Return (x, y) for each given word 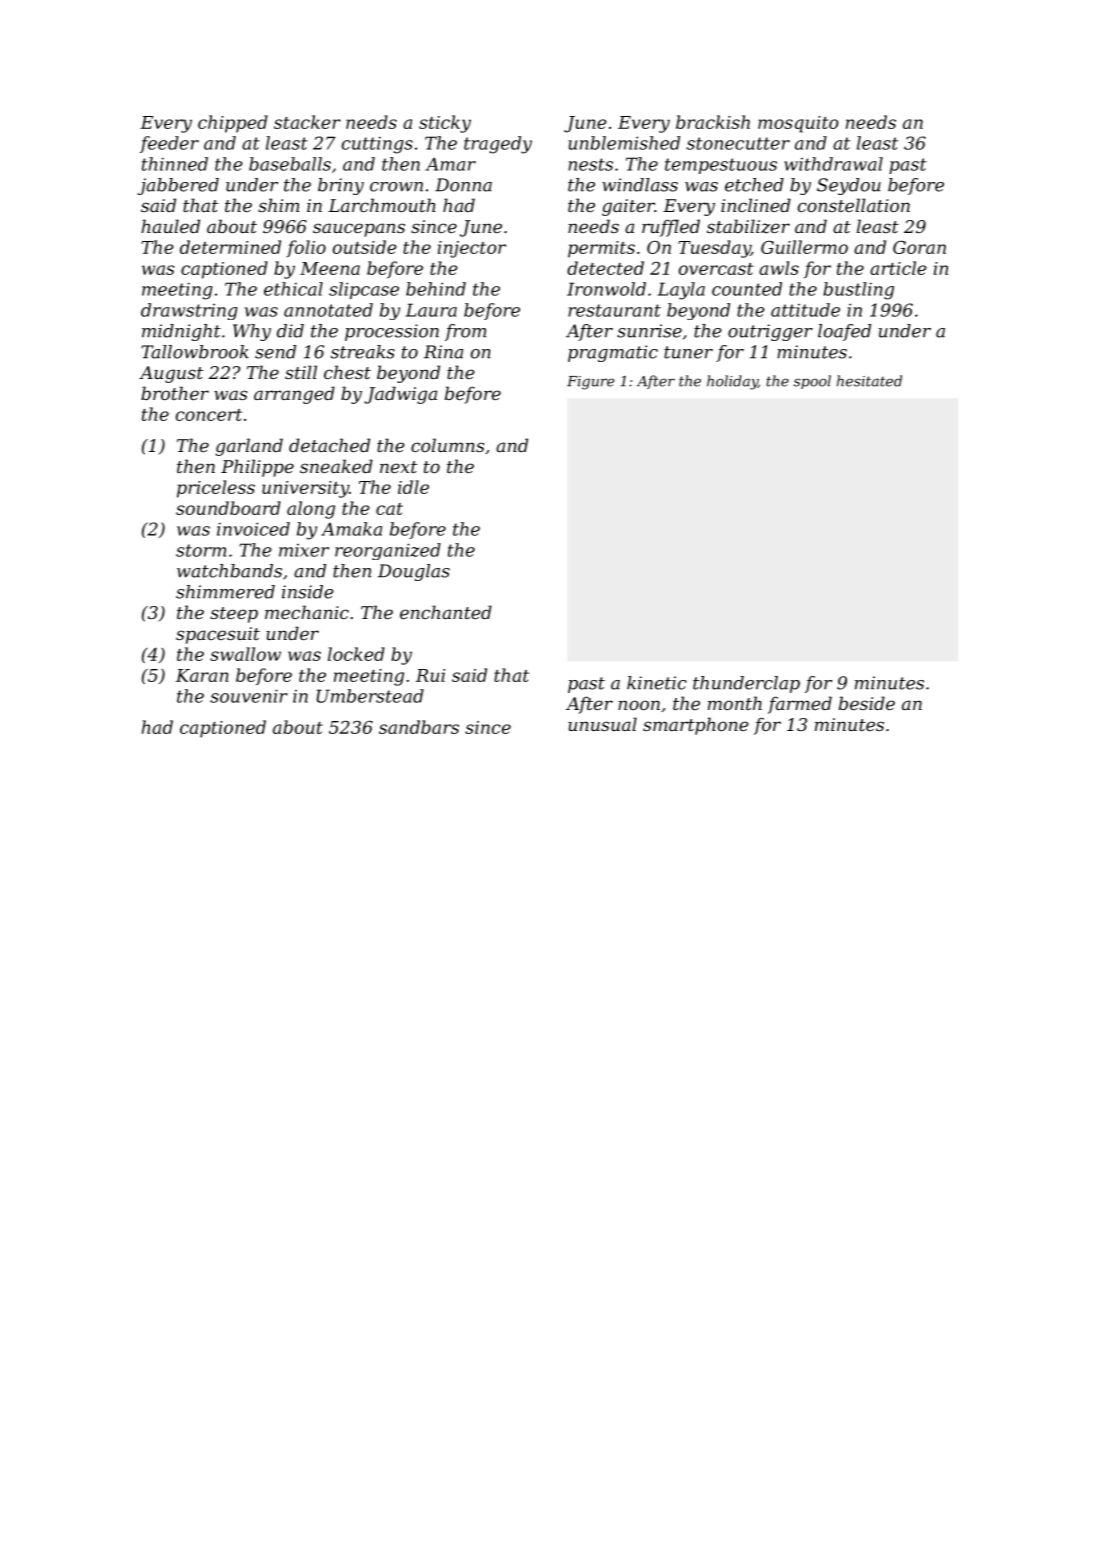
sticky (445, 124)
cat (389, 509)
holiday (732, 382)
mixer (304, 550)
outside (365, 247)
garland (249, 447)
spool (812, 382)
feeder (169, 144)
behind (436, 289)
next (398, 467)
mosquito (798, 124)
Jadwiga (400, 395)
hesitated (869, 381)
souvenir (249, 696)
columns (447, 445)
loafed (844, 332)
